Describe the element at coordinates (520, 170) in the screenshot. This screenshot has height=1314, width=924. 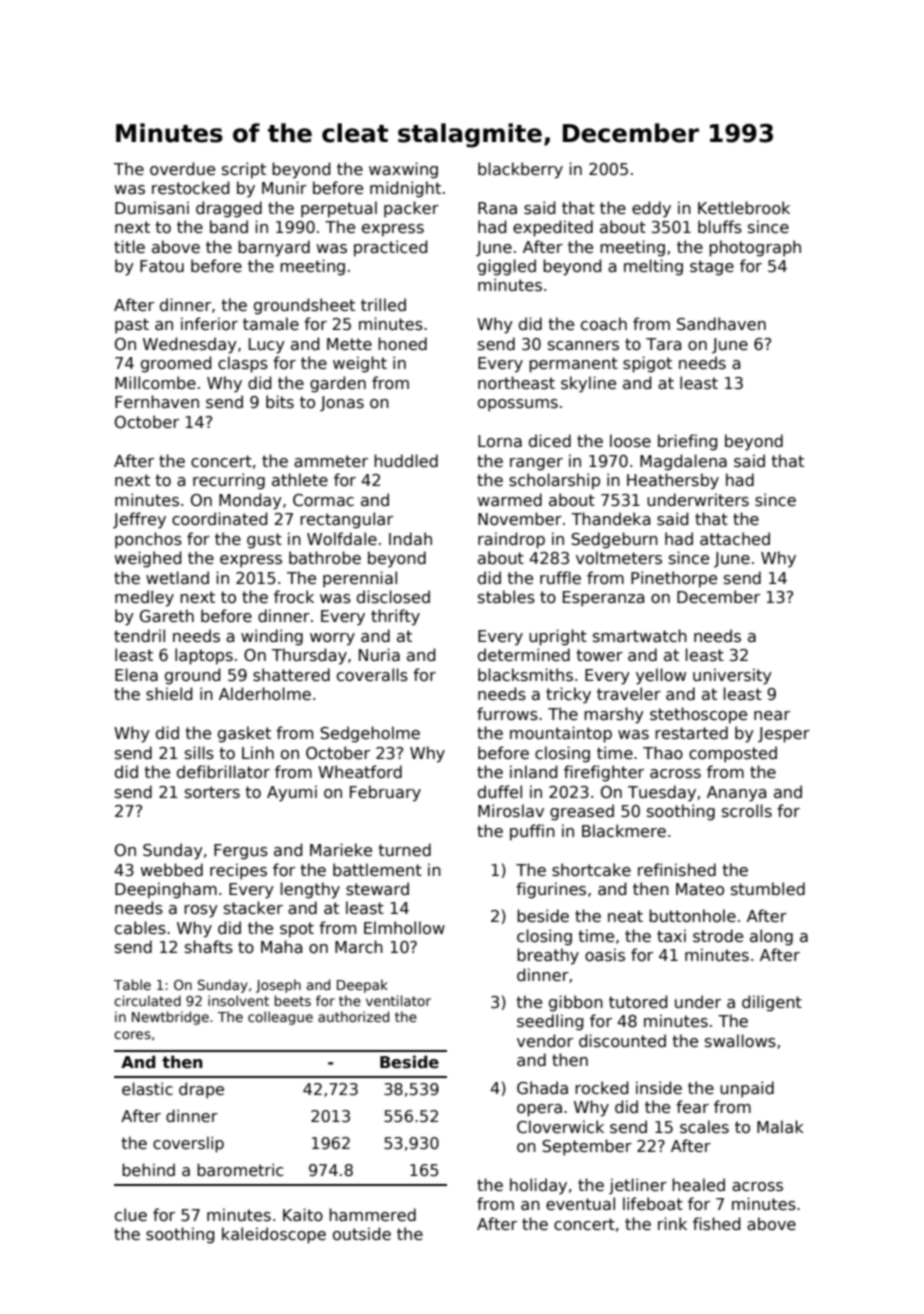
I see `blackberry` at that location.
